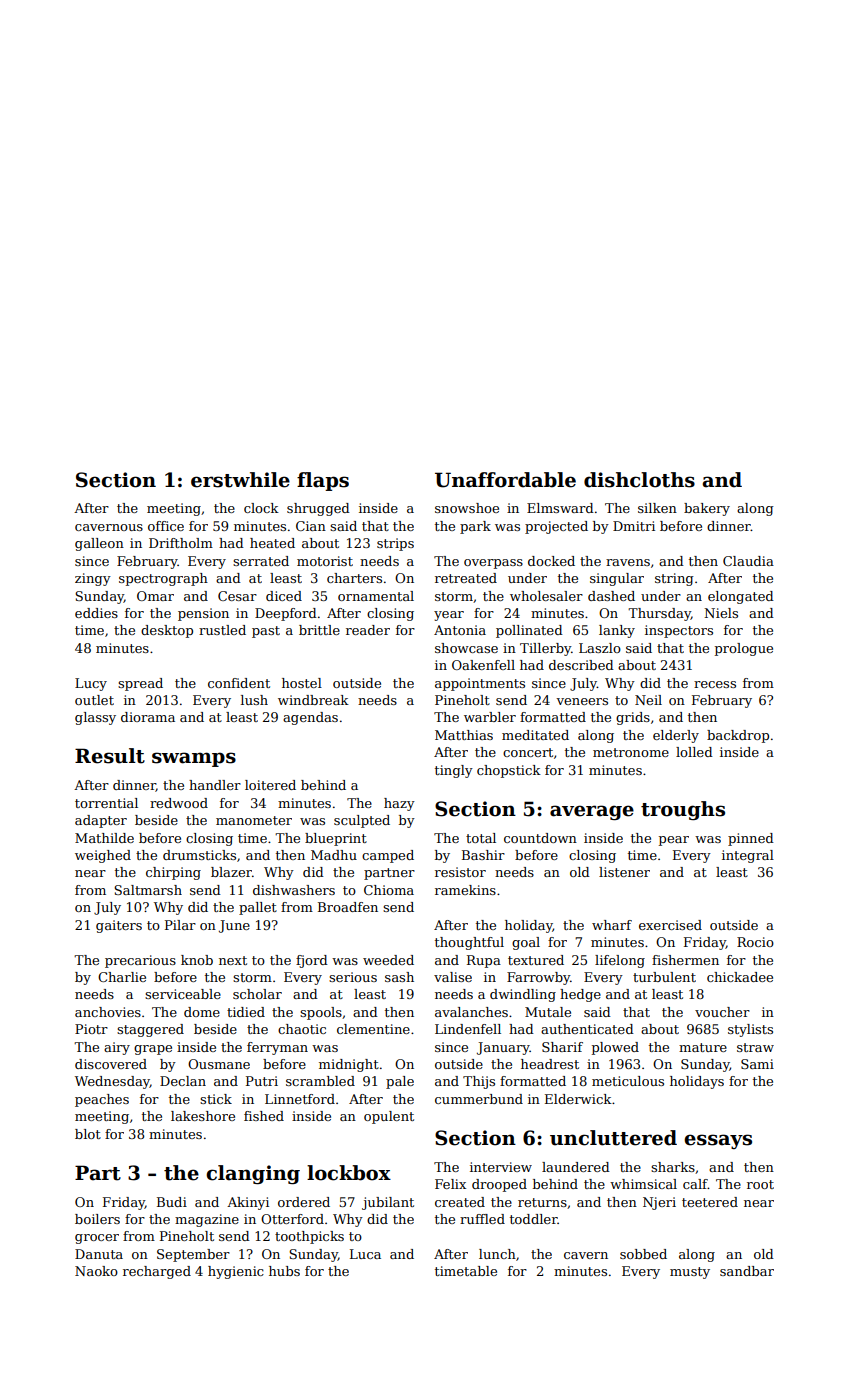 This screenshot has height=1400, width=849. Describe the element at coordinates (323, 481) in the screenshot. I see `flaps` at that location.
